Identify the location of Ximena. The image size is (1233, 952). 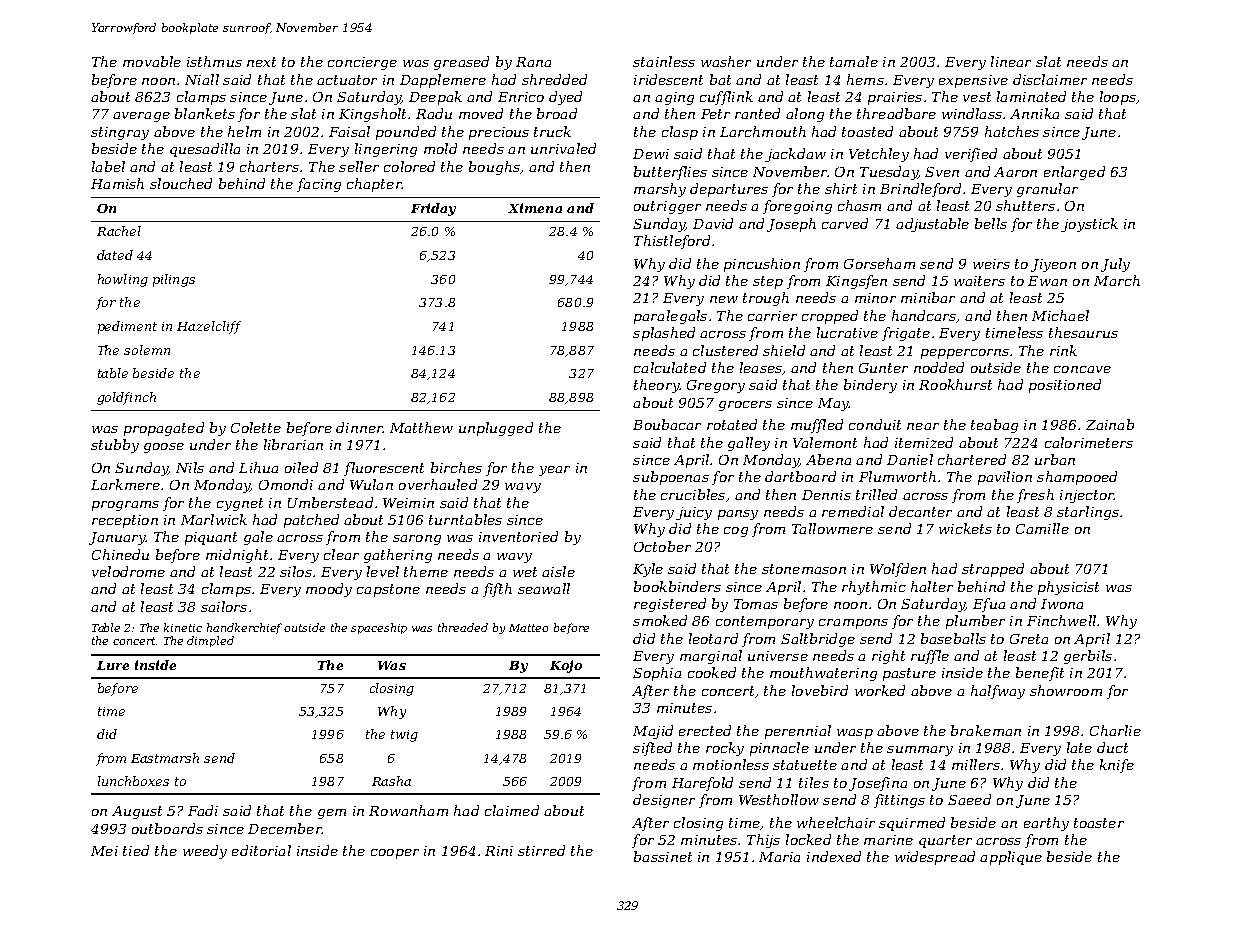
(535, 208).
